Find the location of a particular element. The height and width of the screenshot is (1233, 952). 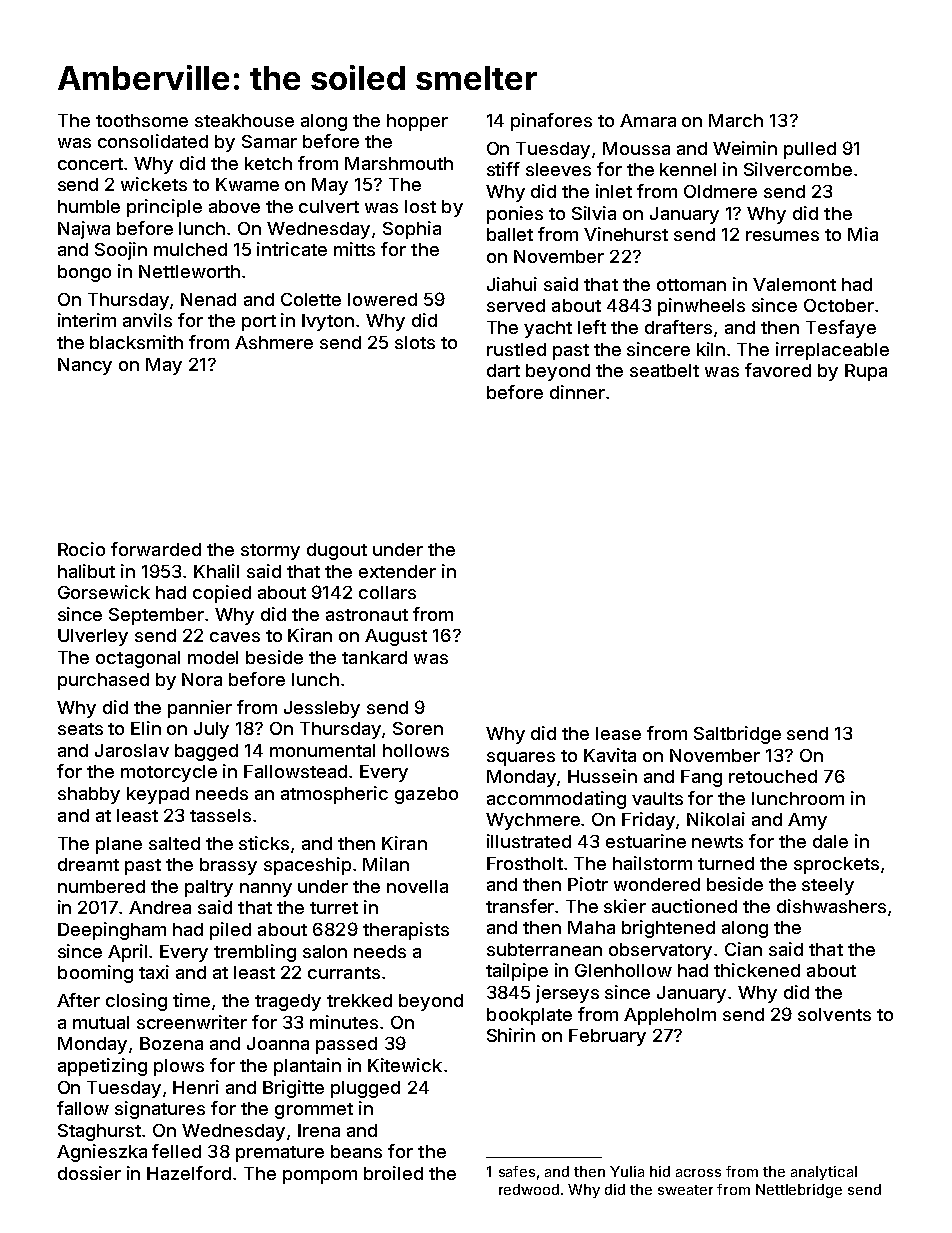

favored is located at coordinates (778, 370).
